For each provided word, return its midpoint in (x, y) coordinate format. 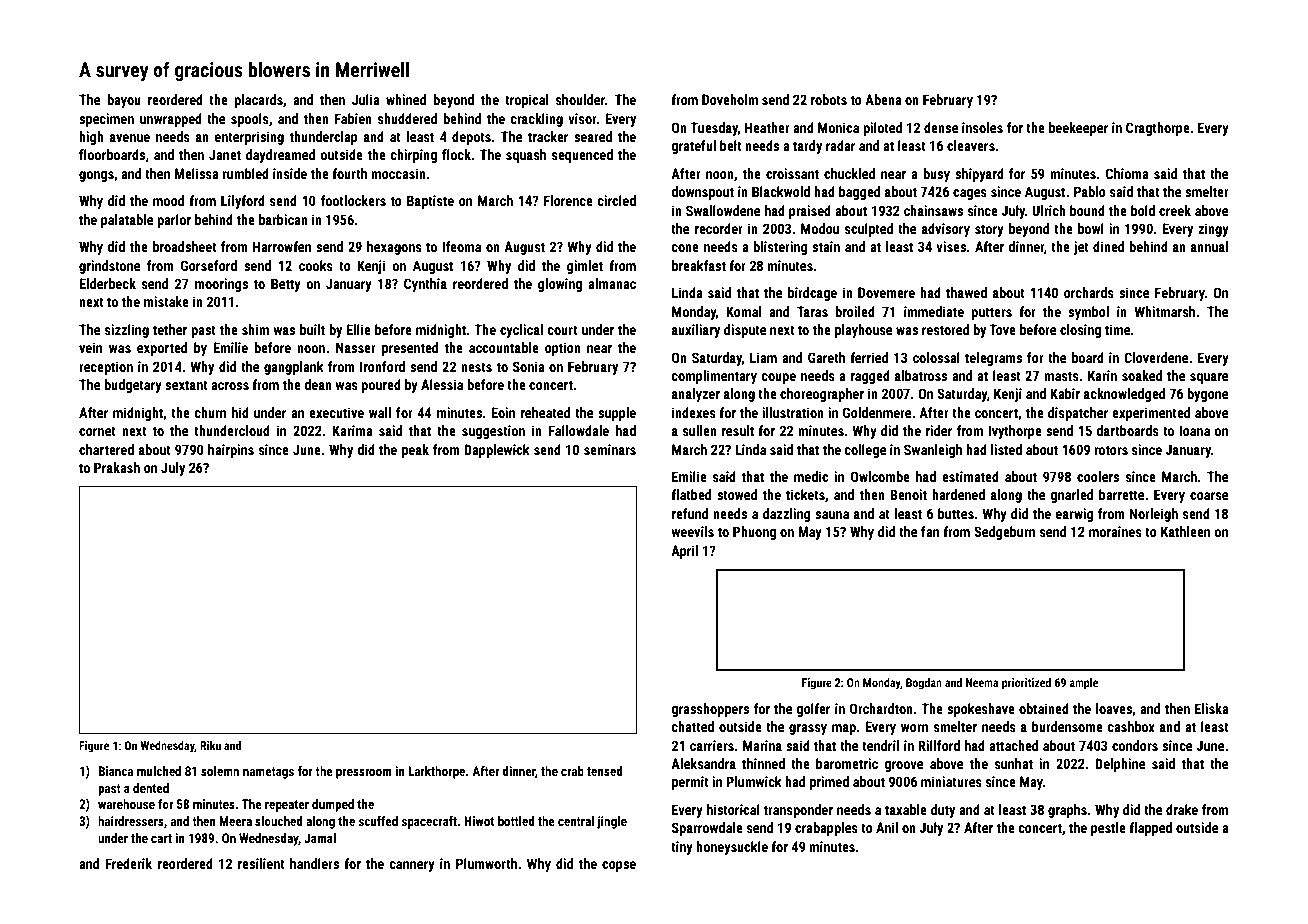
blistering (780, 248)
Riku (210, 745)
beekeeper (1078, 129)
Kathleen (1185, 531)
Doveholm (730, 99)
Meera (235, 821)
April (684, 552)
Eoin (503, 412)
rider (939, 430)
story (989, 230)
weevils (692, 531)
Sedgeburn (1004, 533)
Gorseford (209, 265)
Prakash (117, 467)
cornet (97, 431)
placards (258, 101)
